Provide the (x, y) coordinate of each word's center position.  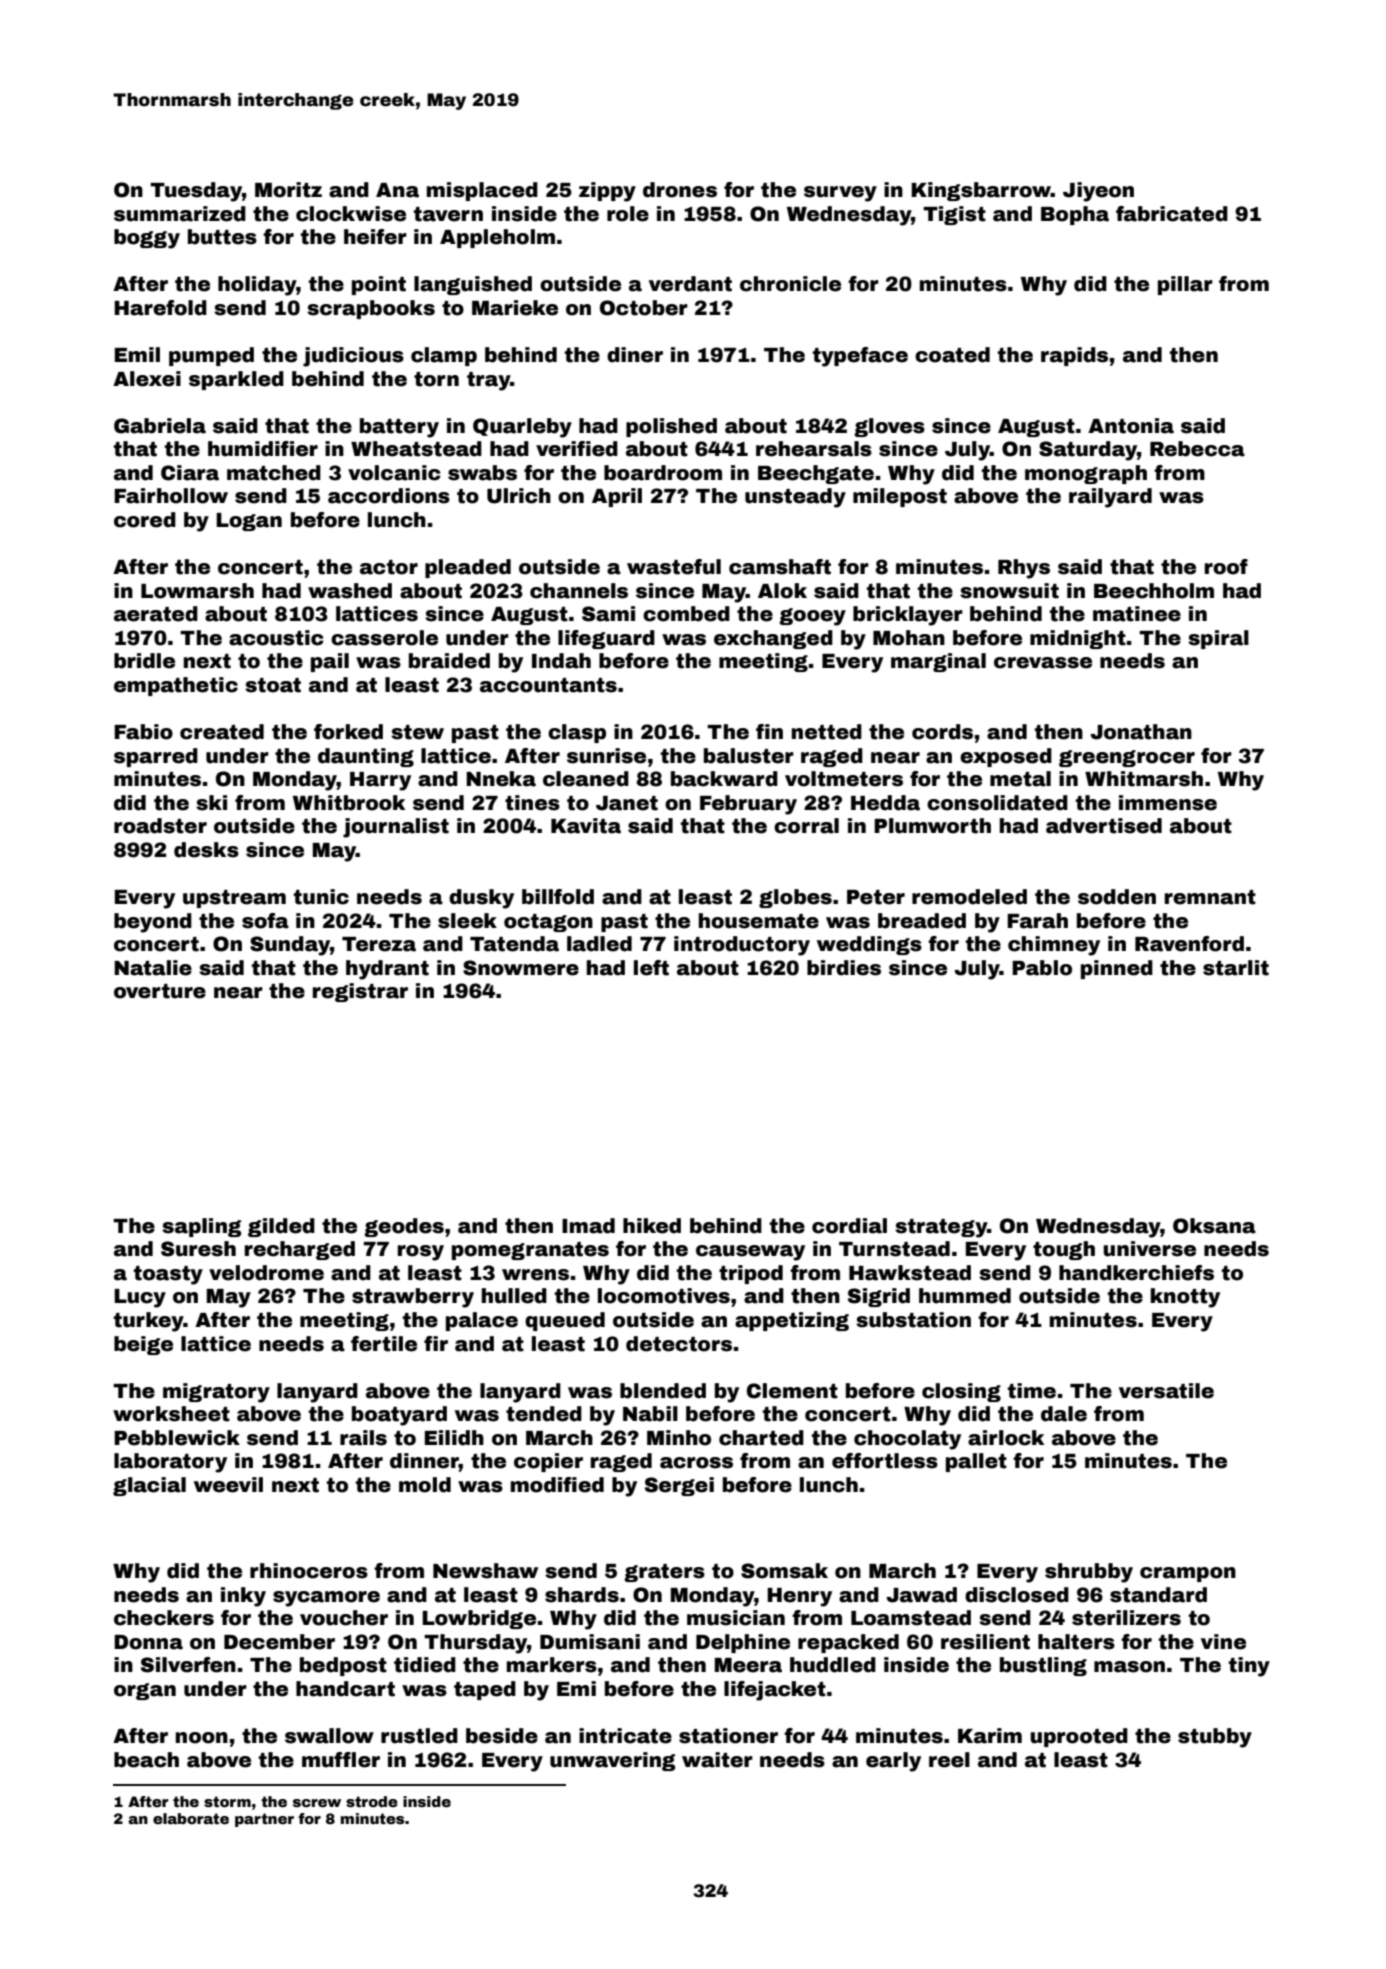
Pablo (1042, 968)
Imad (588, 1226)
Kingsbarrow (981, 191)
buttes (222, 237)
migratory (216, 1393)
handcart (345, 1689)
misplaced (482, 191)
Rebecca (1197, 449)
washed (350, 591)
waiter (717, 1760)
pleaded (468, 568)
